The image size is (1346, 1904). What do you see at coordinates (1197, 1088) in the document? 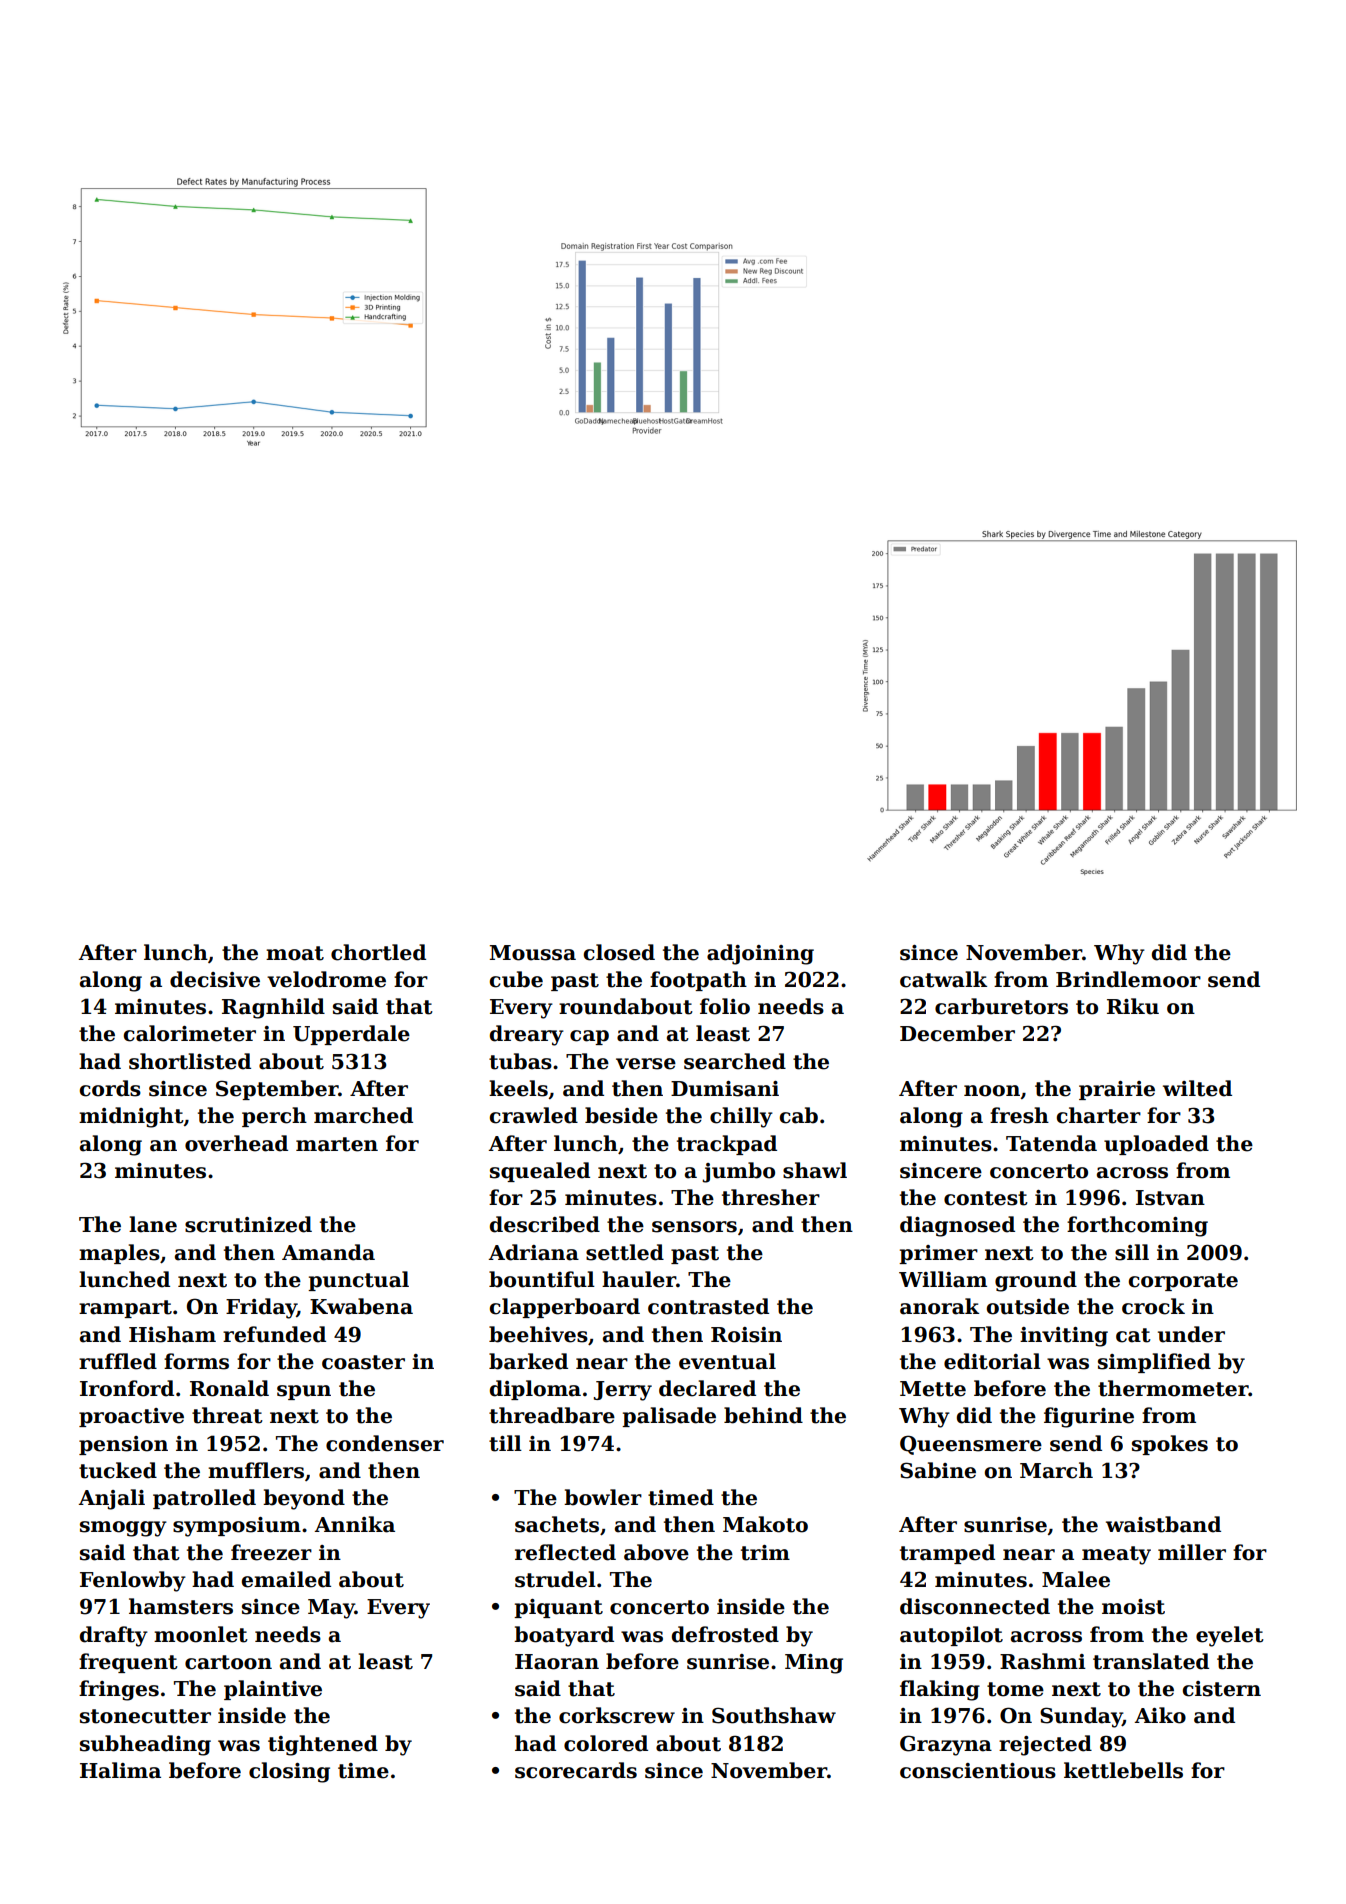
I see `wilted` at bounding box center [1197, 1088].
